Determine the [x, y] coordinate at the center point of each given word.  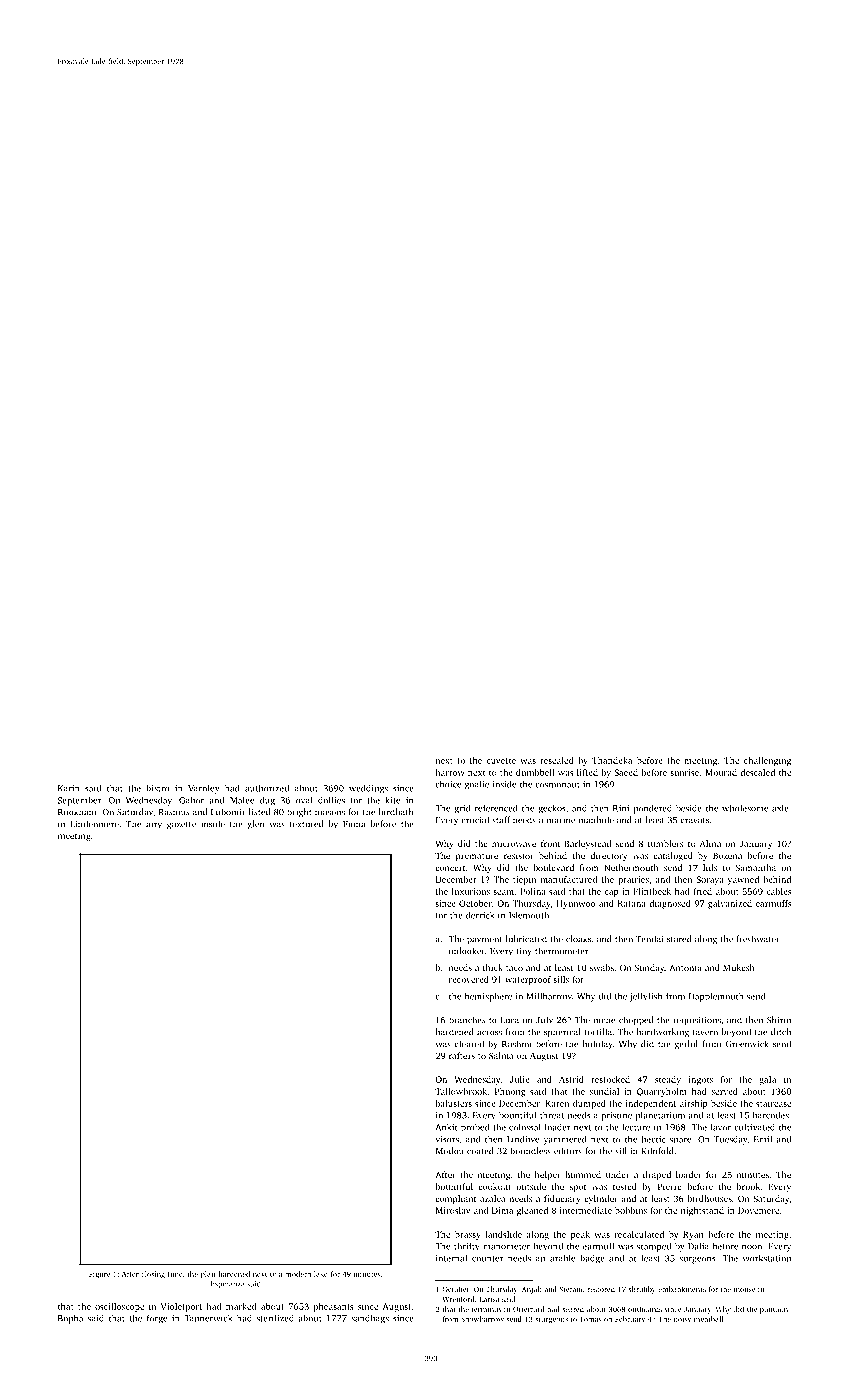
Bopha [70, 1319]
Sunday [649, 968]
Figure [99, 1275]
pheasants [334, 1307]
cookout [494, 1186]
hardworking [663, 1033]
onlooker [467, 951]
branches [467, 1020]
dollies [331, 800]
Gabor [191, 800]
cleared [469, 1044]
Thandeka [612, 760]
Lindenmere [94, 824]
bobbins [631, 1210]
